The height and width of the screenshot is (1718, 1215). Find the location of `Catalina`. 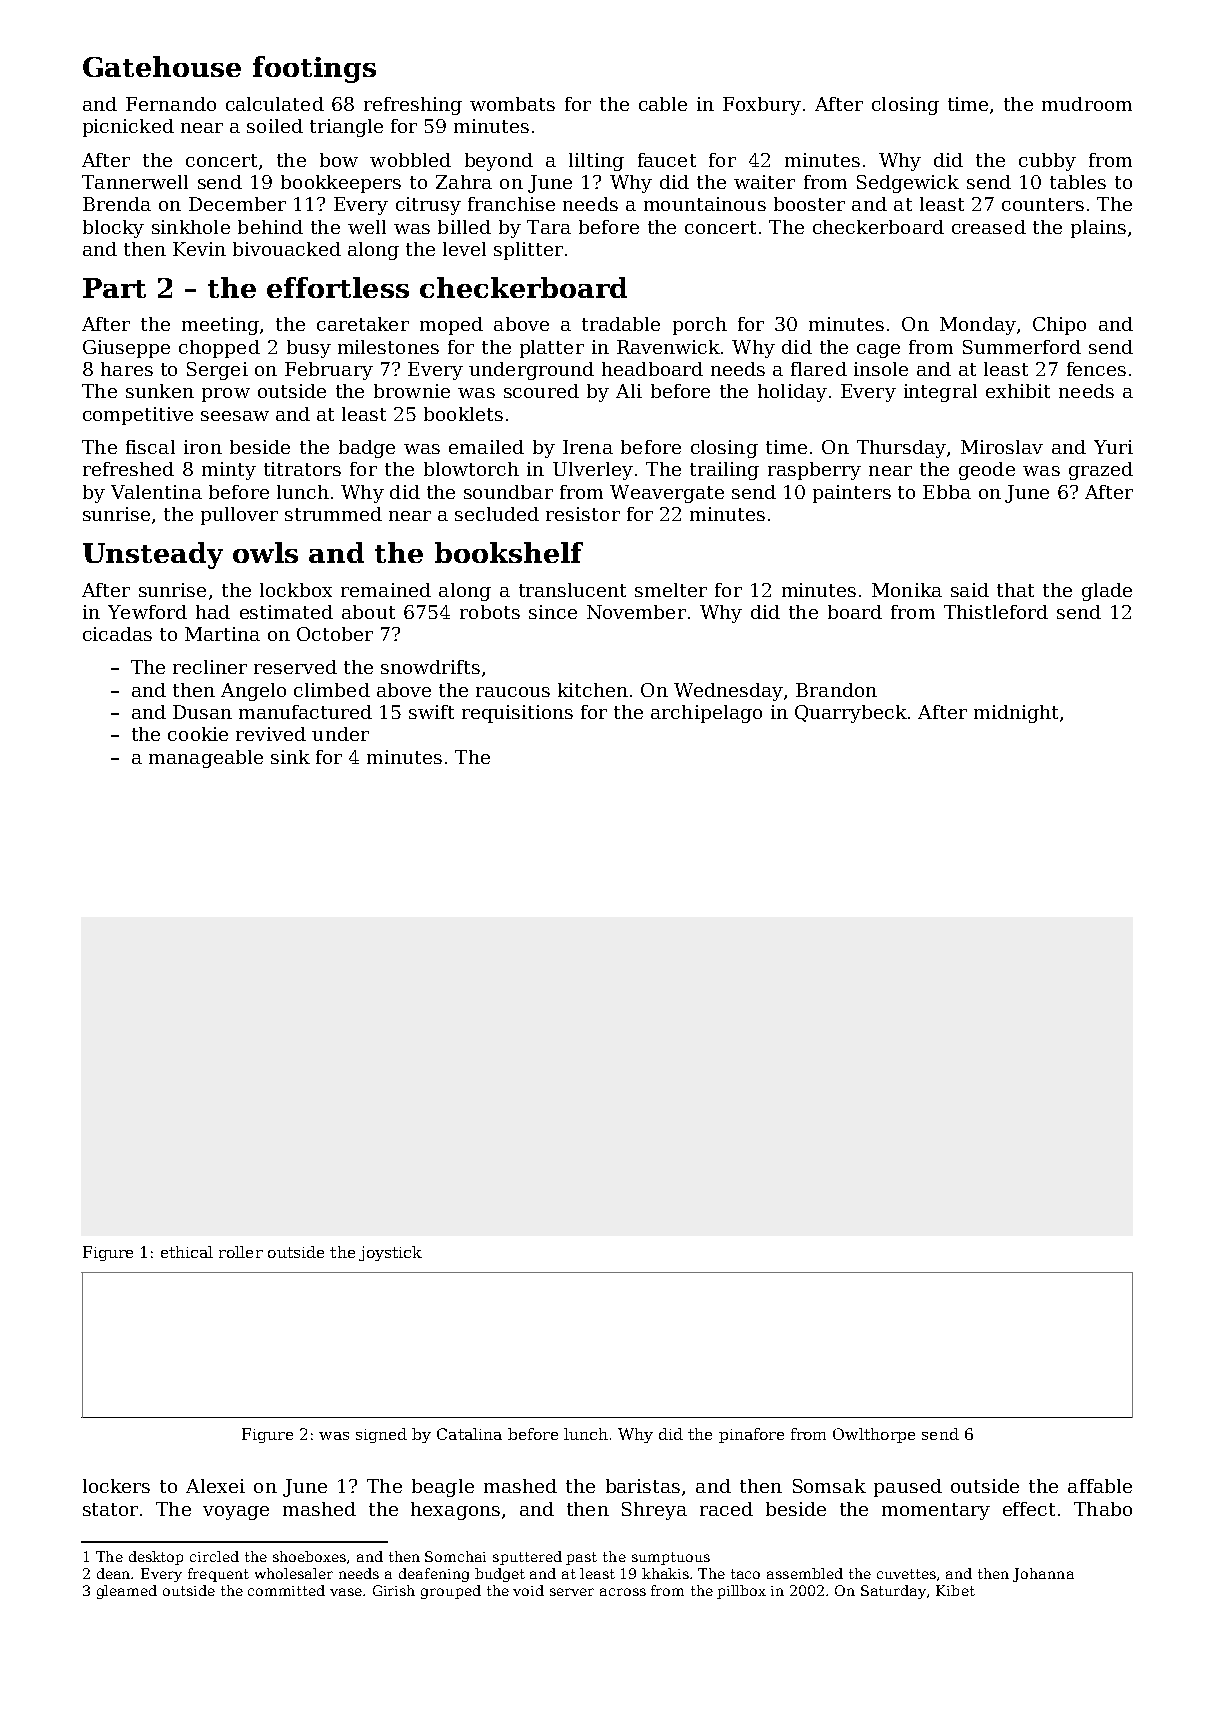

Catalina is located at coordinates (469, 1434).
